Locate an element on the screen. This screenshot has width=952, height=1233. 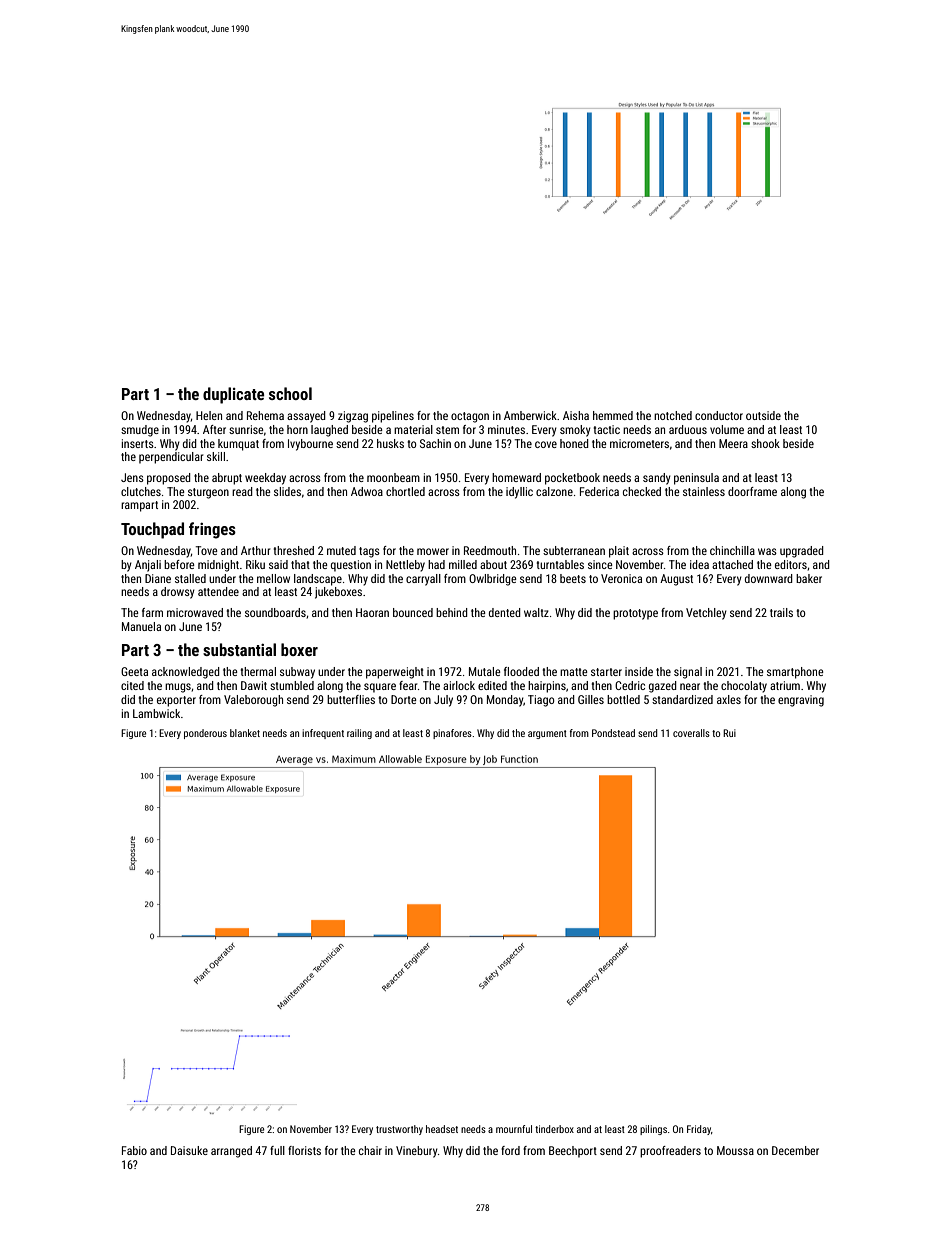
fear is located at coordinates (408, 685).
